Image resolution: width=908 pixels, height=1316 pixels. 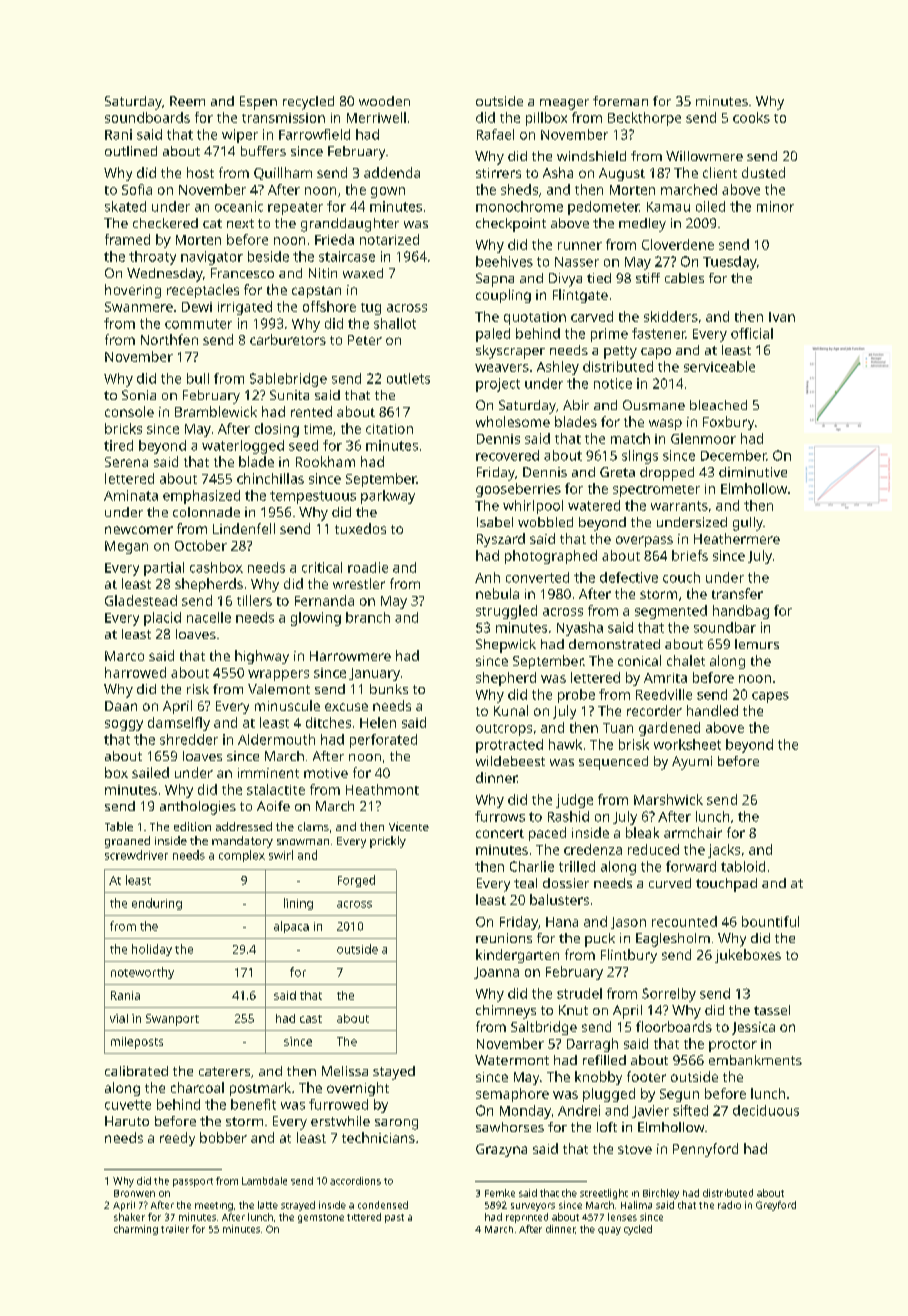 What do you see at coordinates (313, 826) in the screenshot?
I see `clams` at bounding box center [313, 826].
